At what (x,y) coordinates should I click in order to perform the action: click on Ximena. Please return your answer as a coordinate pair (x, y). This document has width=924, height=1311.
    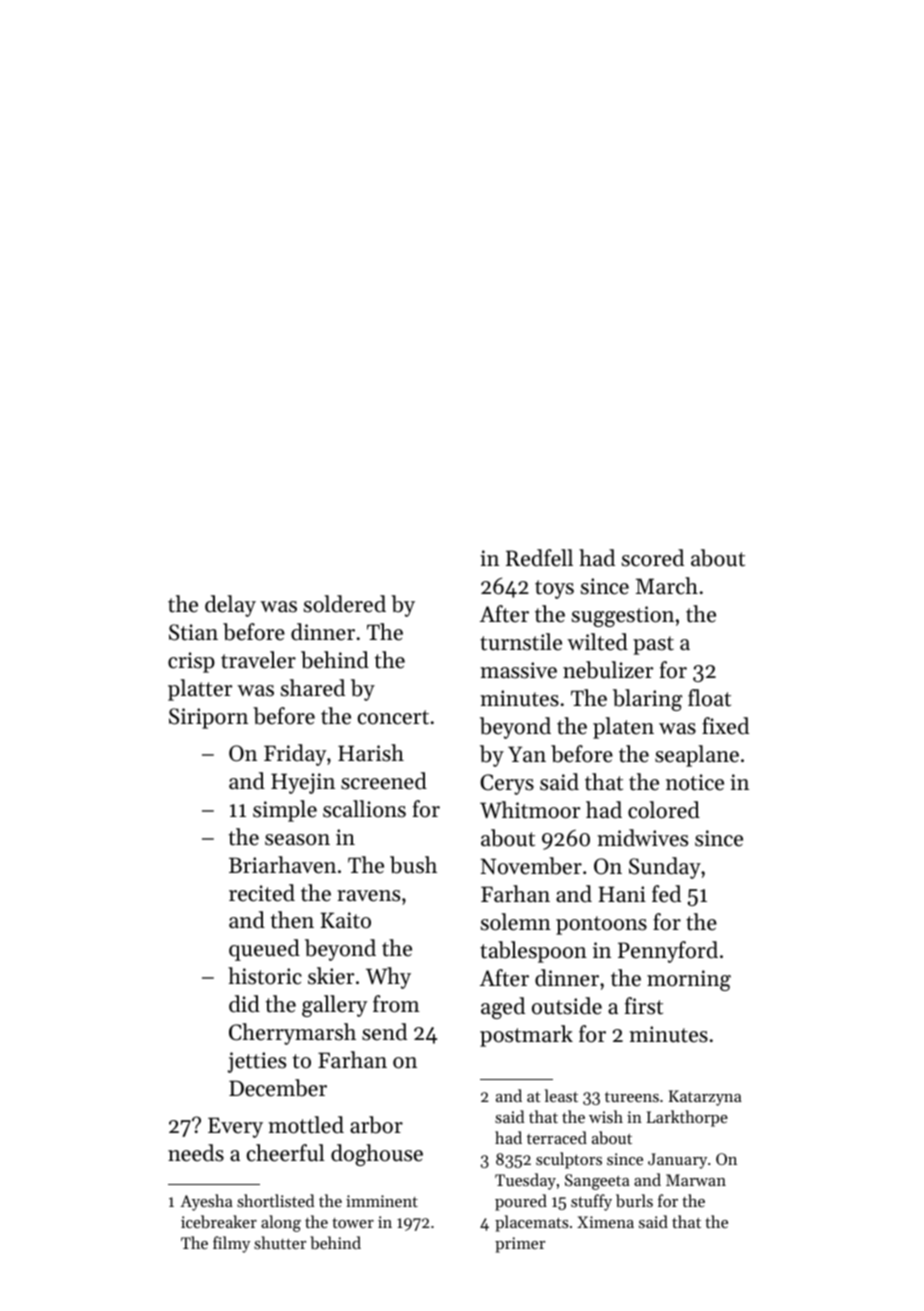
    Looking at the image, I should click on (605, 1222).
